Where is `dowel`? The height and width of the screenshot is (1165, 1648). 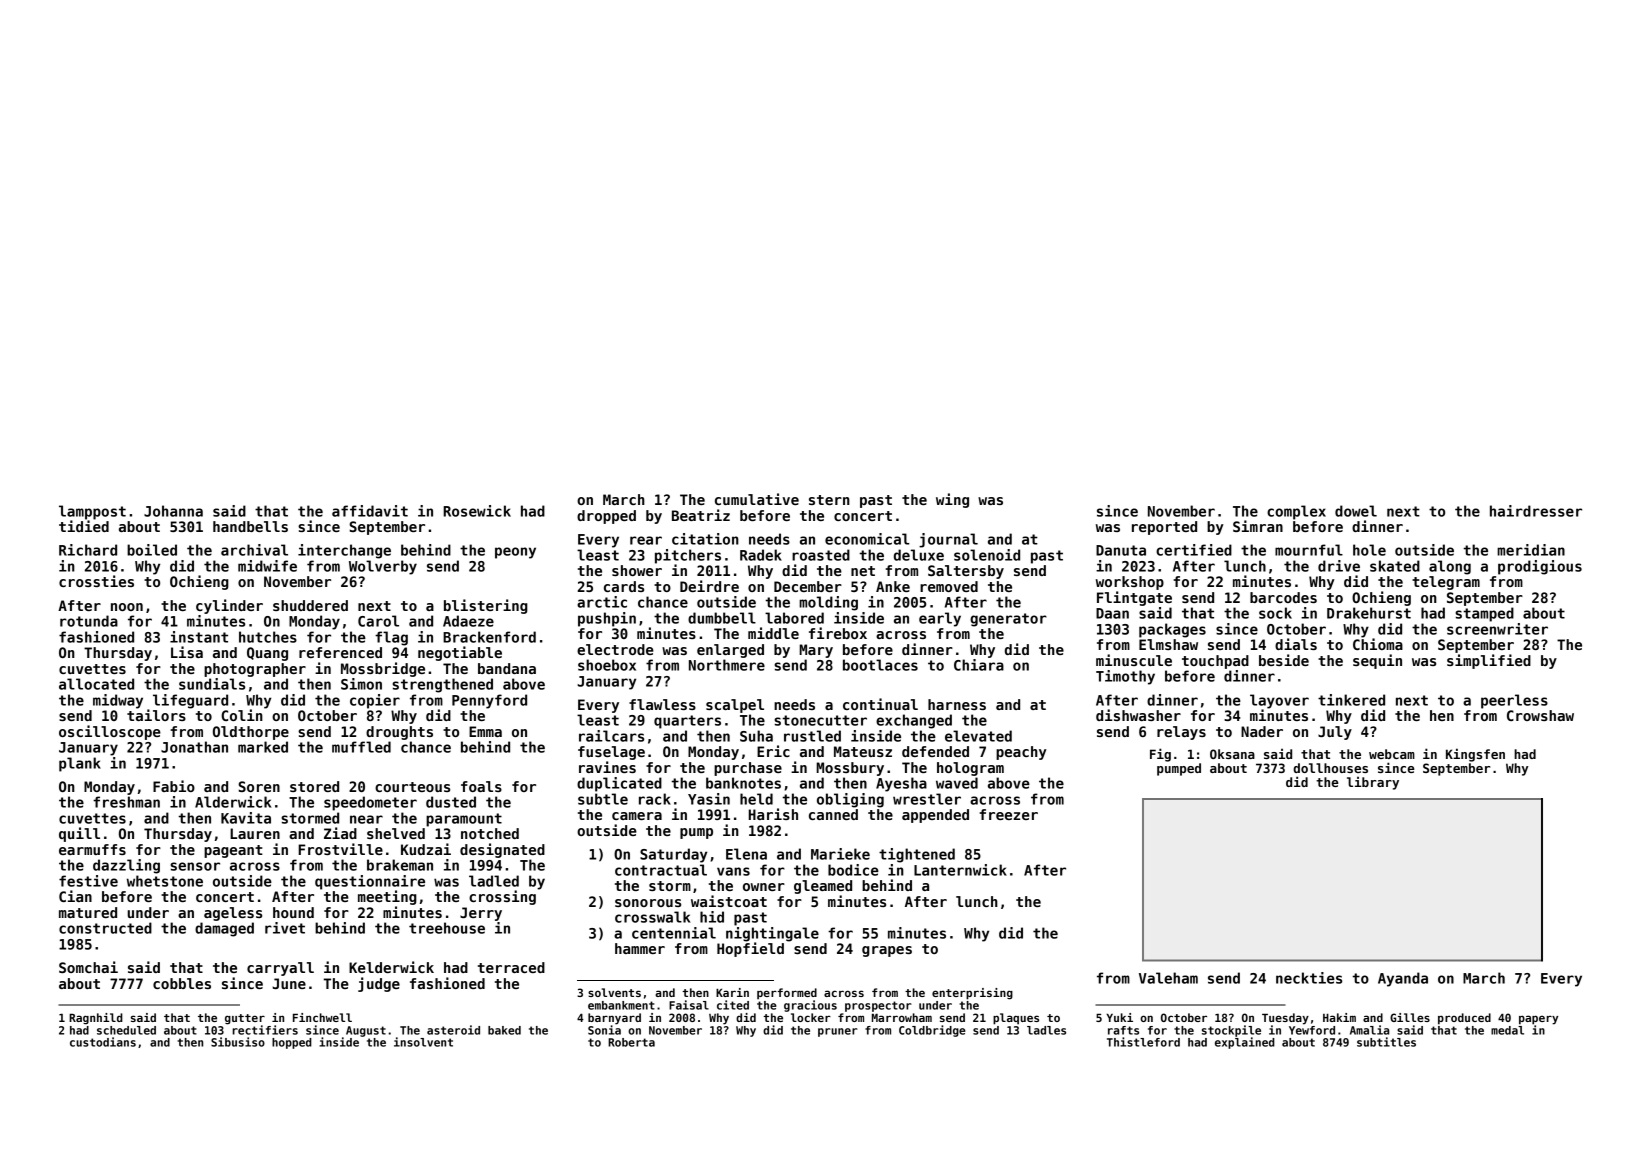 dowel is located at coordinates (1356, 511).
